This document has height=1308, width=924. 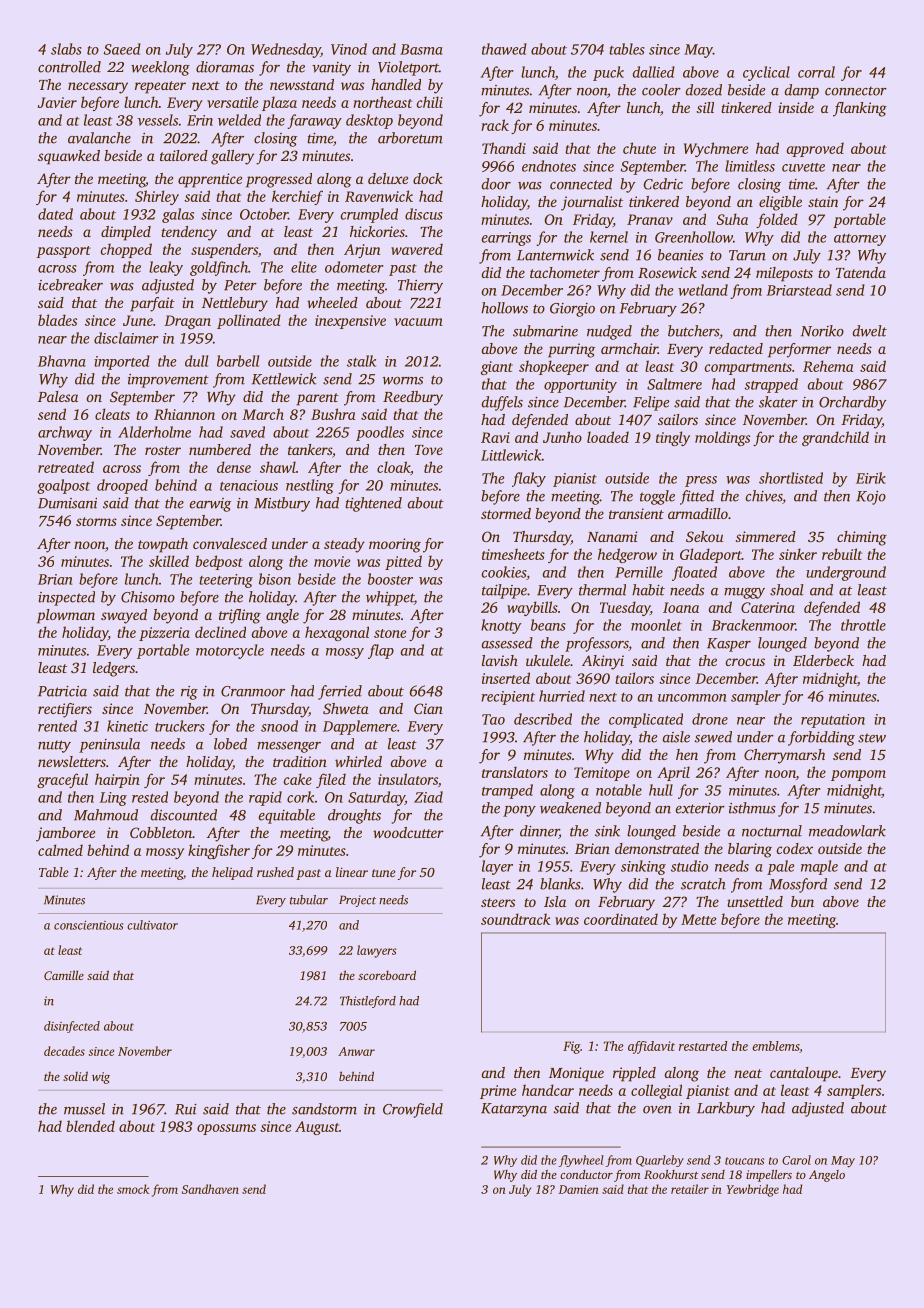 I want to click on slabs, so click(x=66, y=49).
